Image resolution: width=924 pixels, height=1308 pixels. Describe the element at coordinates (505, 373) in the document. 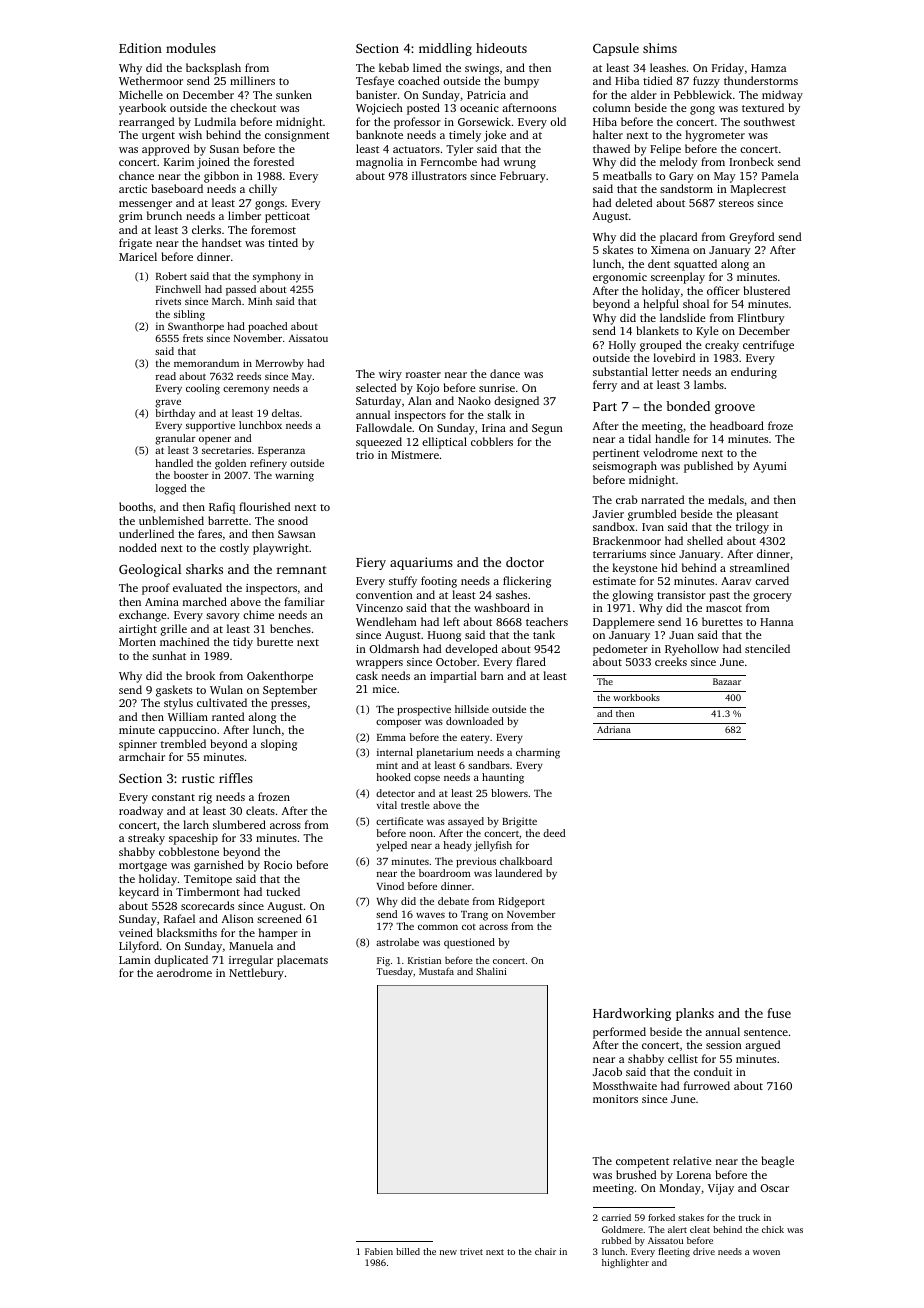

I see `dance` at that location.
